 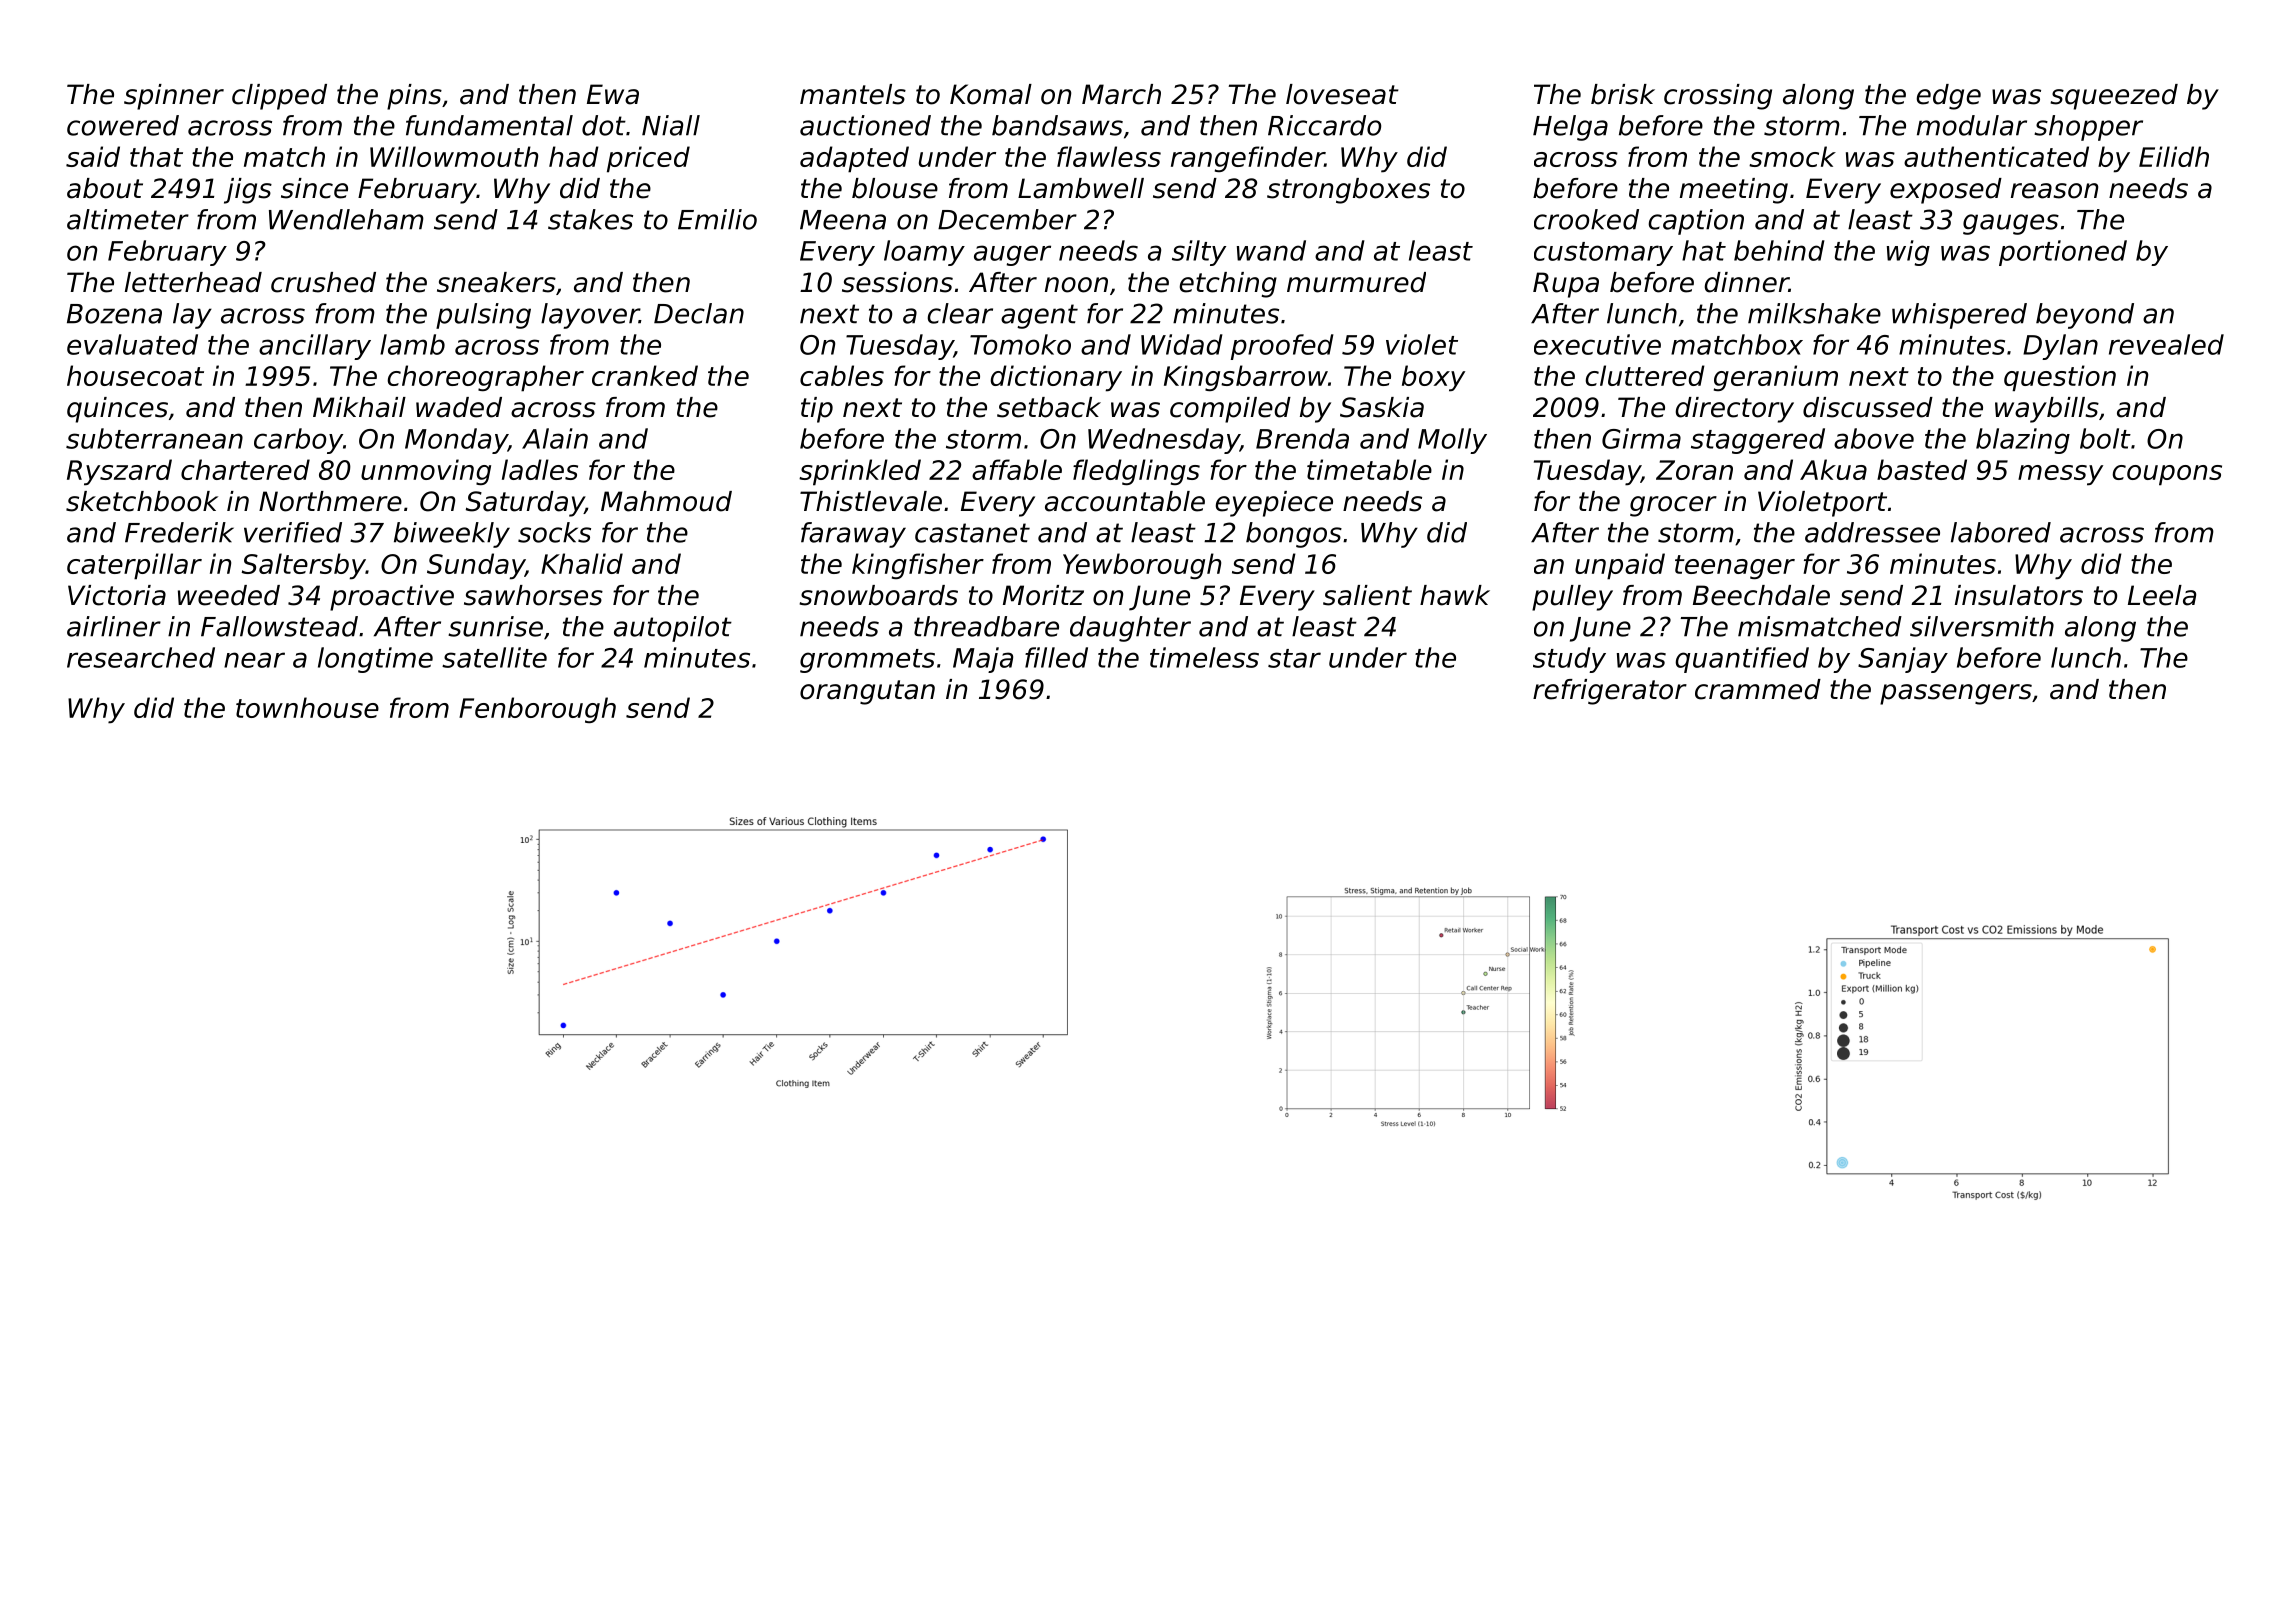 What do you see at coordinates (2114, 97) in the screenshot?
I see `squeezed` at bounding box center [2114, 97].
